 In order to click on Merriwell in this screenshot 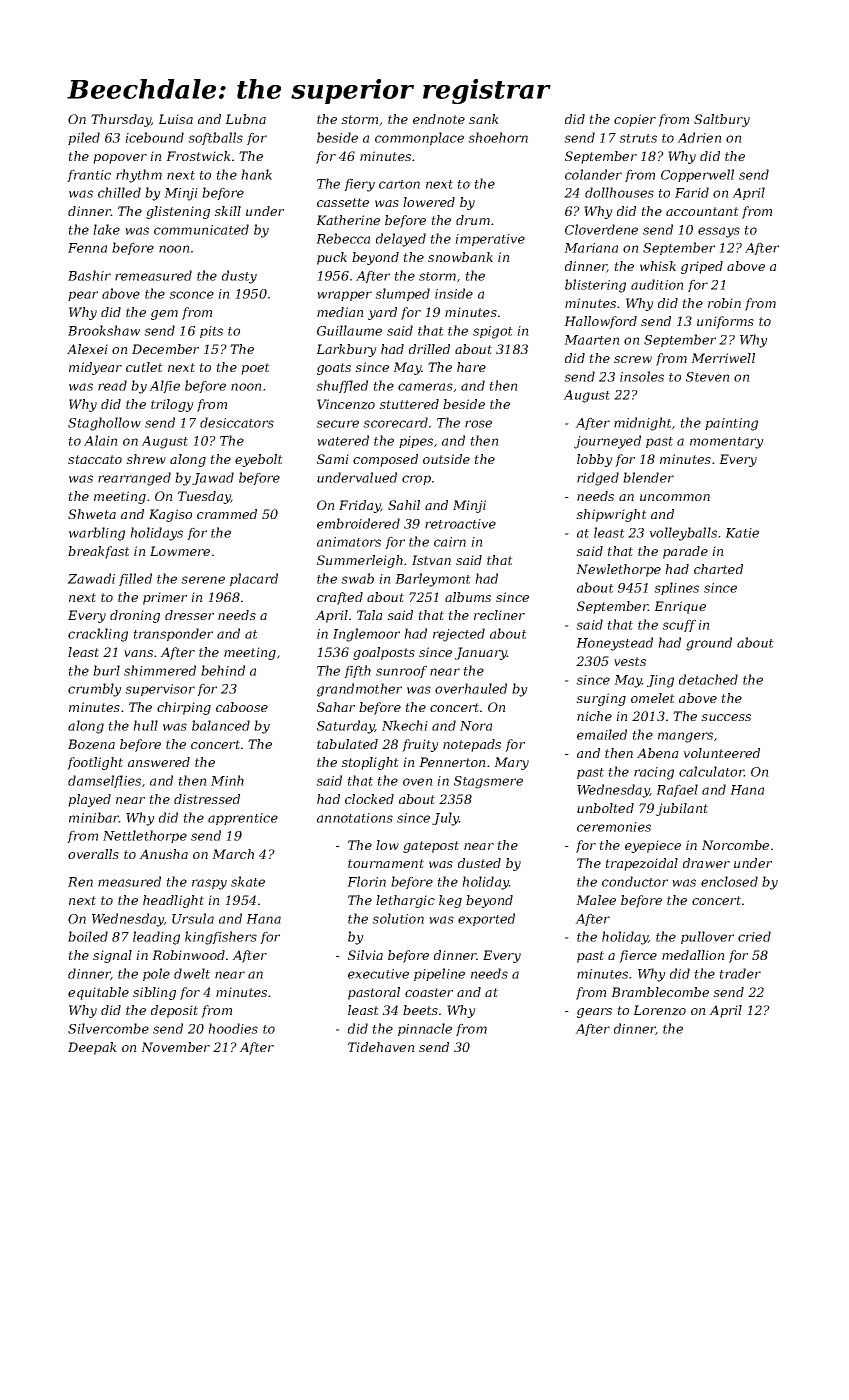, I will do `click(723, 358)`.
